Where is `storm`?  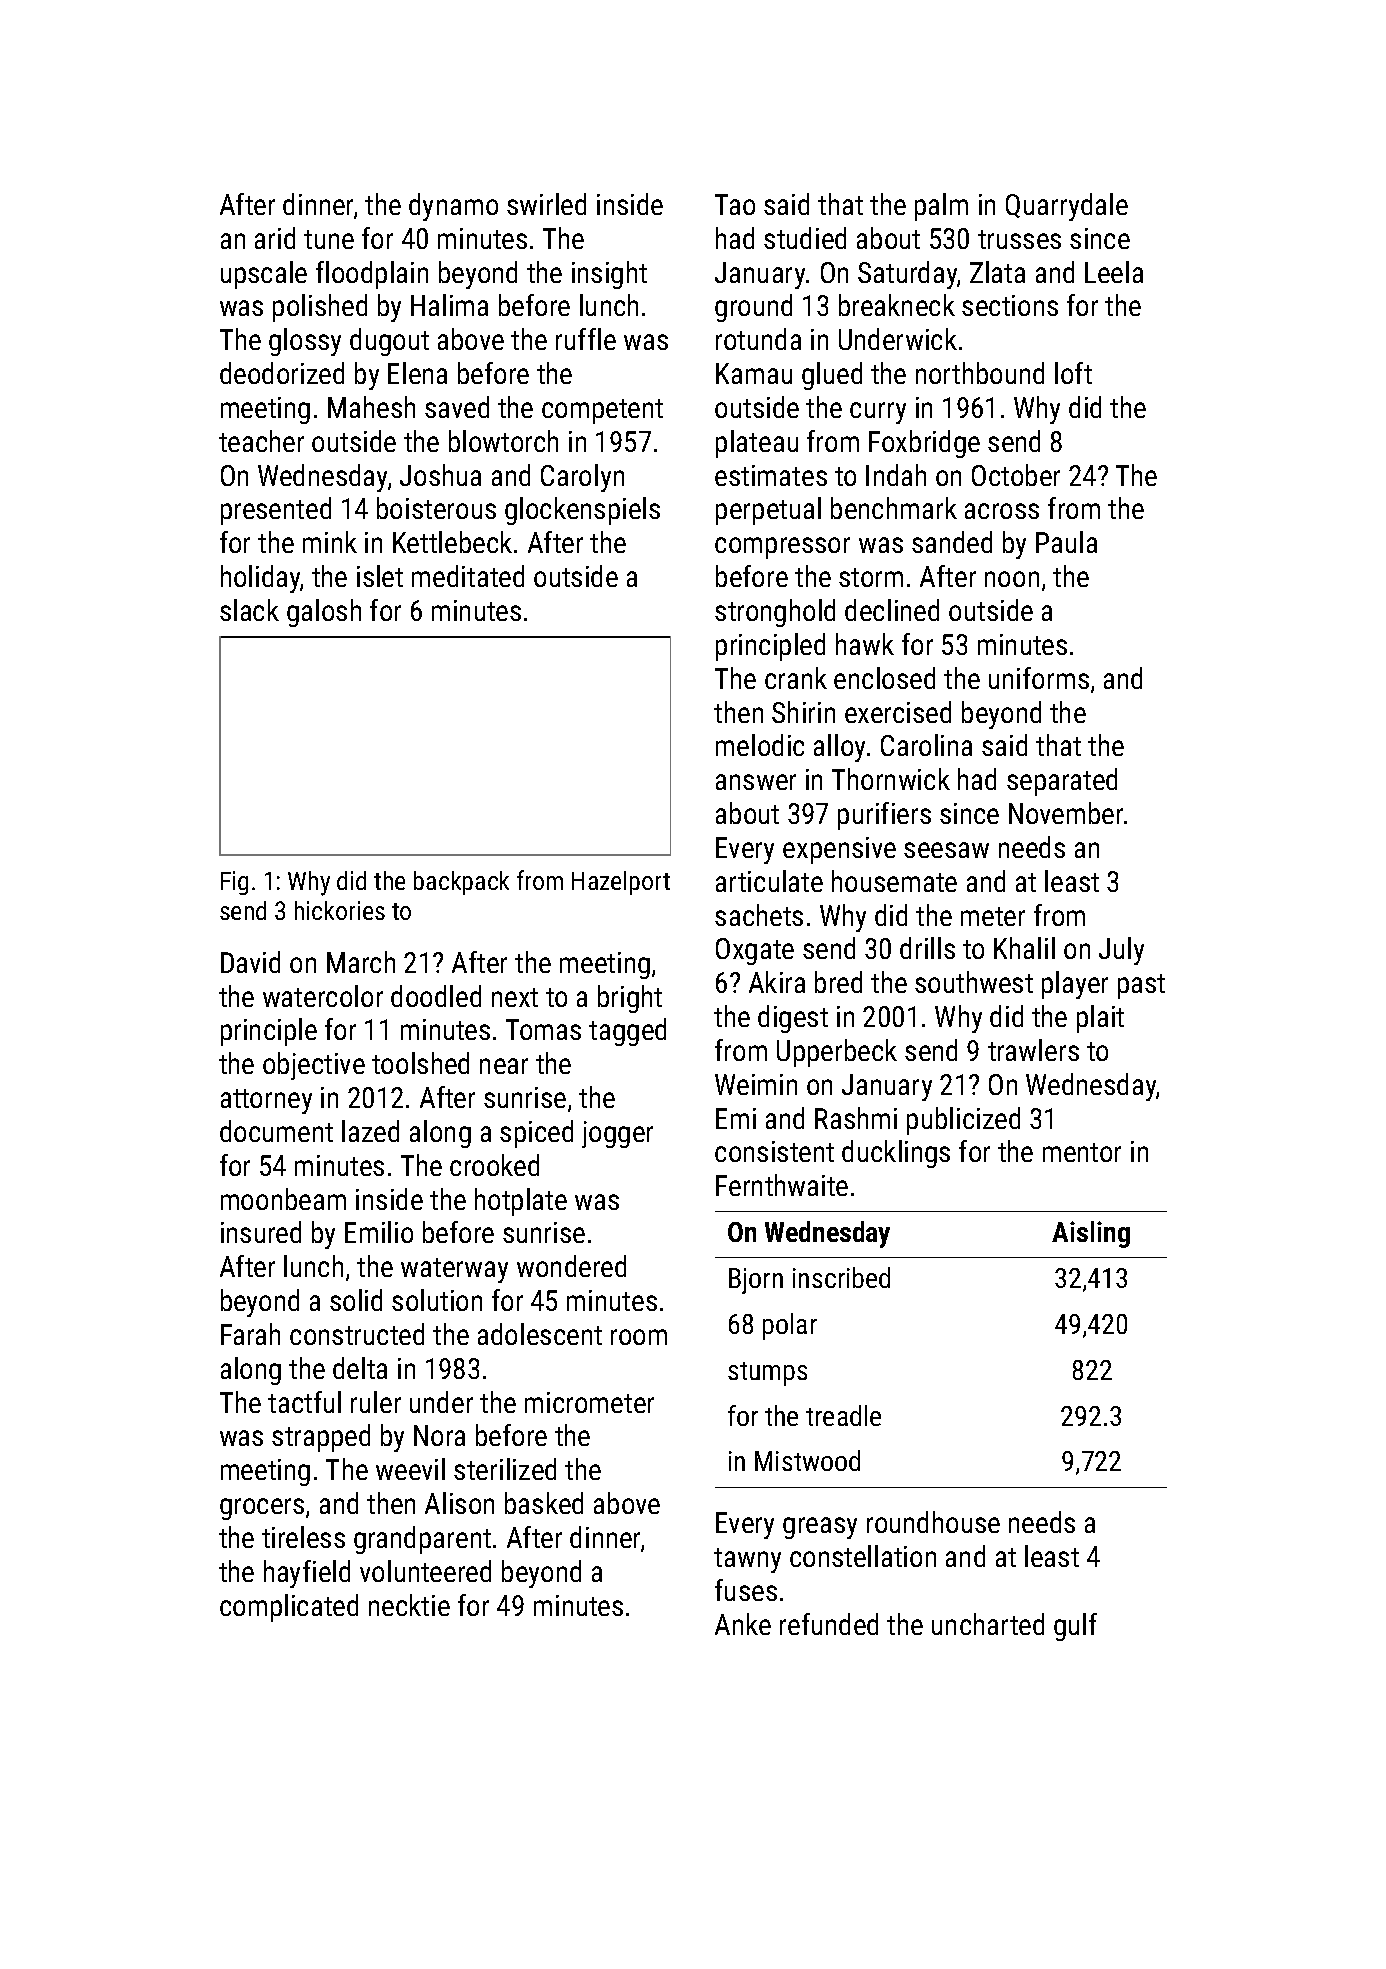 storm is located at coordinates (871, 577).
